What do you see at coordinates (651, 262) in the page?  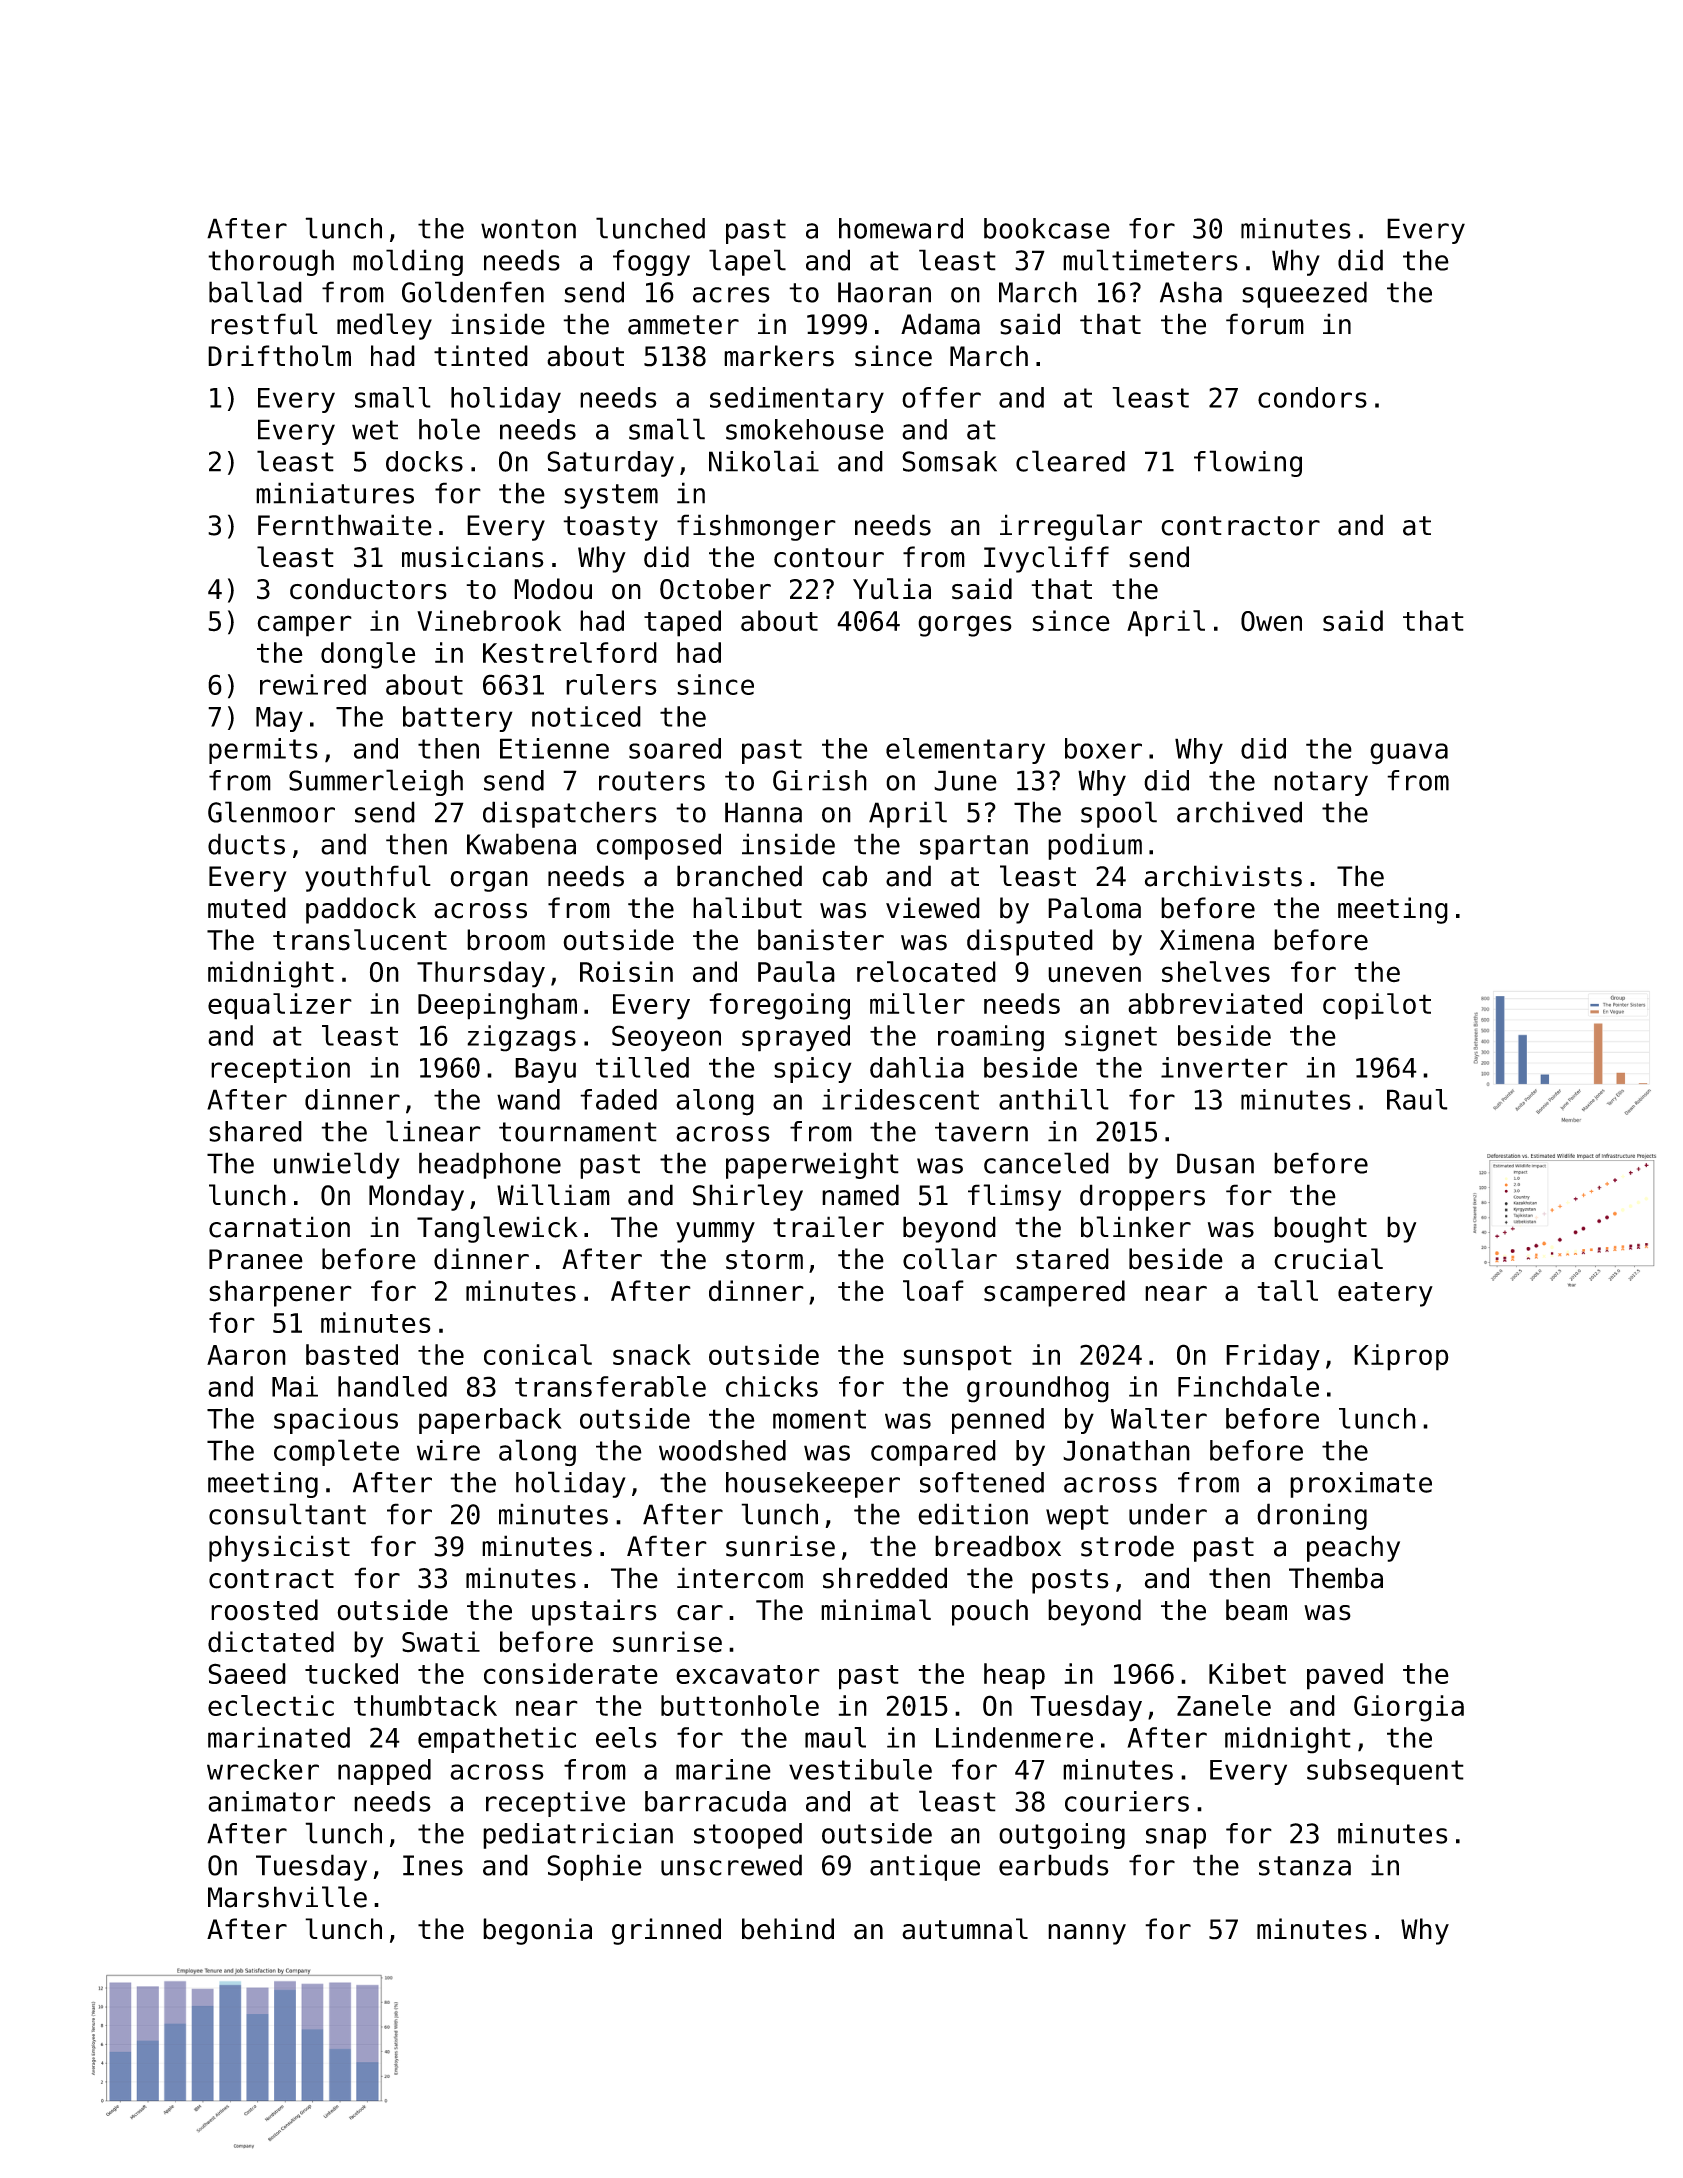 I see `foggy` at bounding box center [651, 262].
